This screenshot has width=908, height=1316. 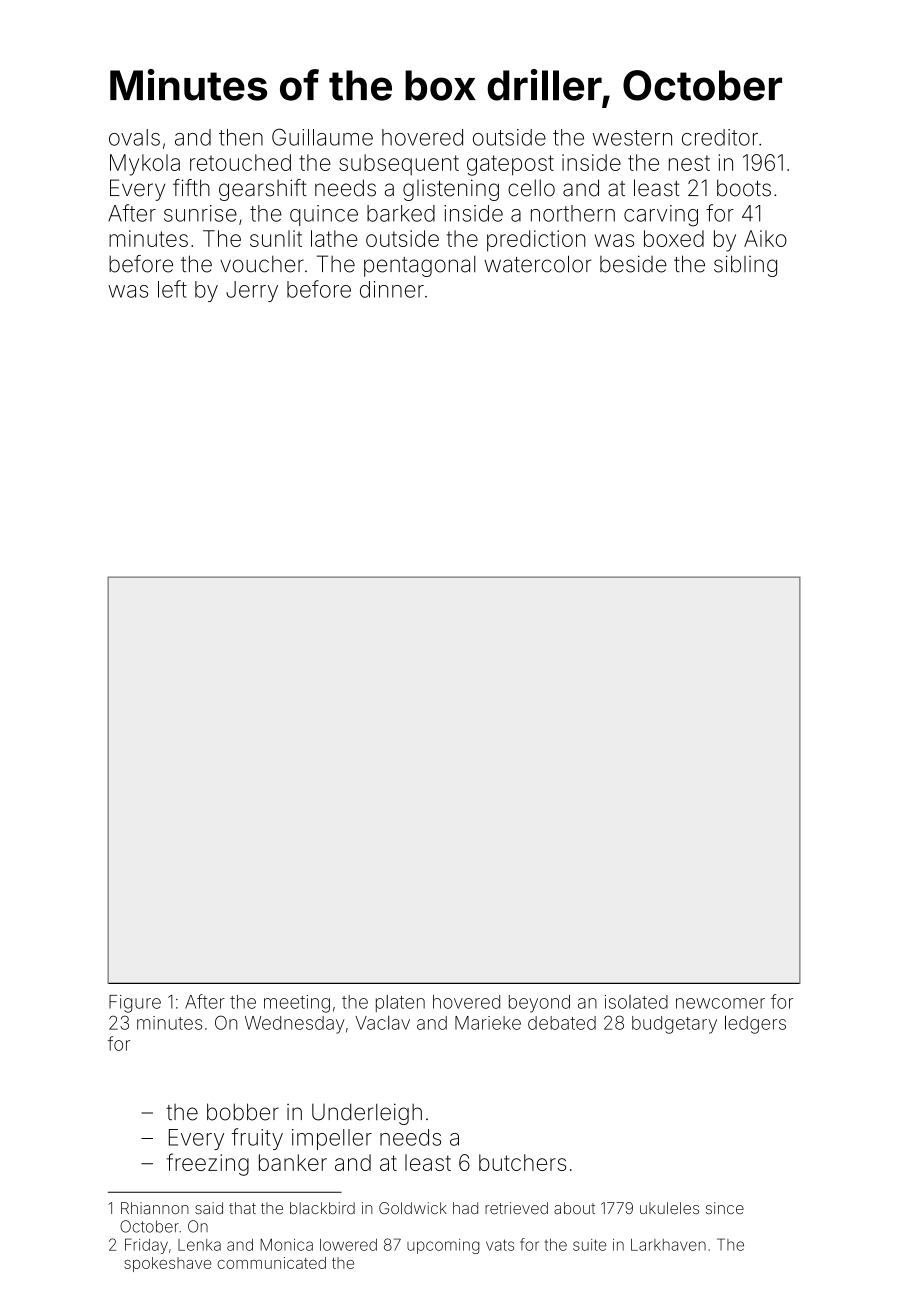 What do you see at coordinates (400, 1003) in the screenshot?
I see `platen` at bounding box center [400, 1003].
